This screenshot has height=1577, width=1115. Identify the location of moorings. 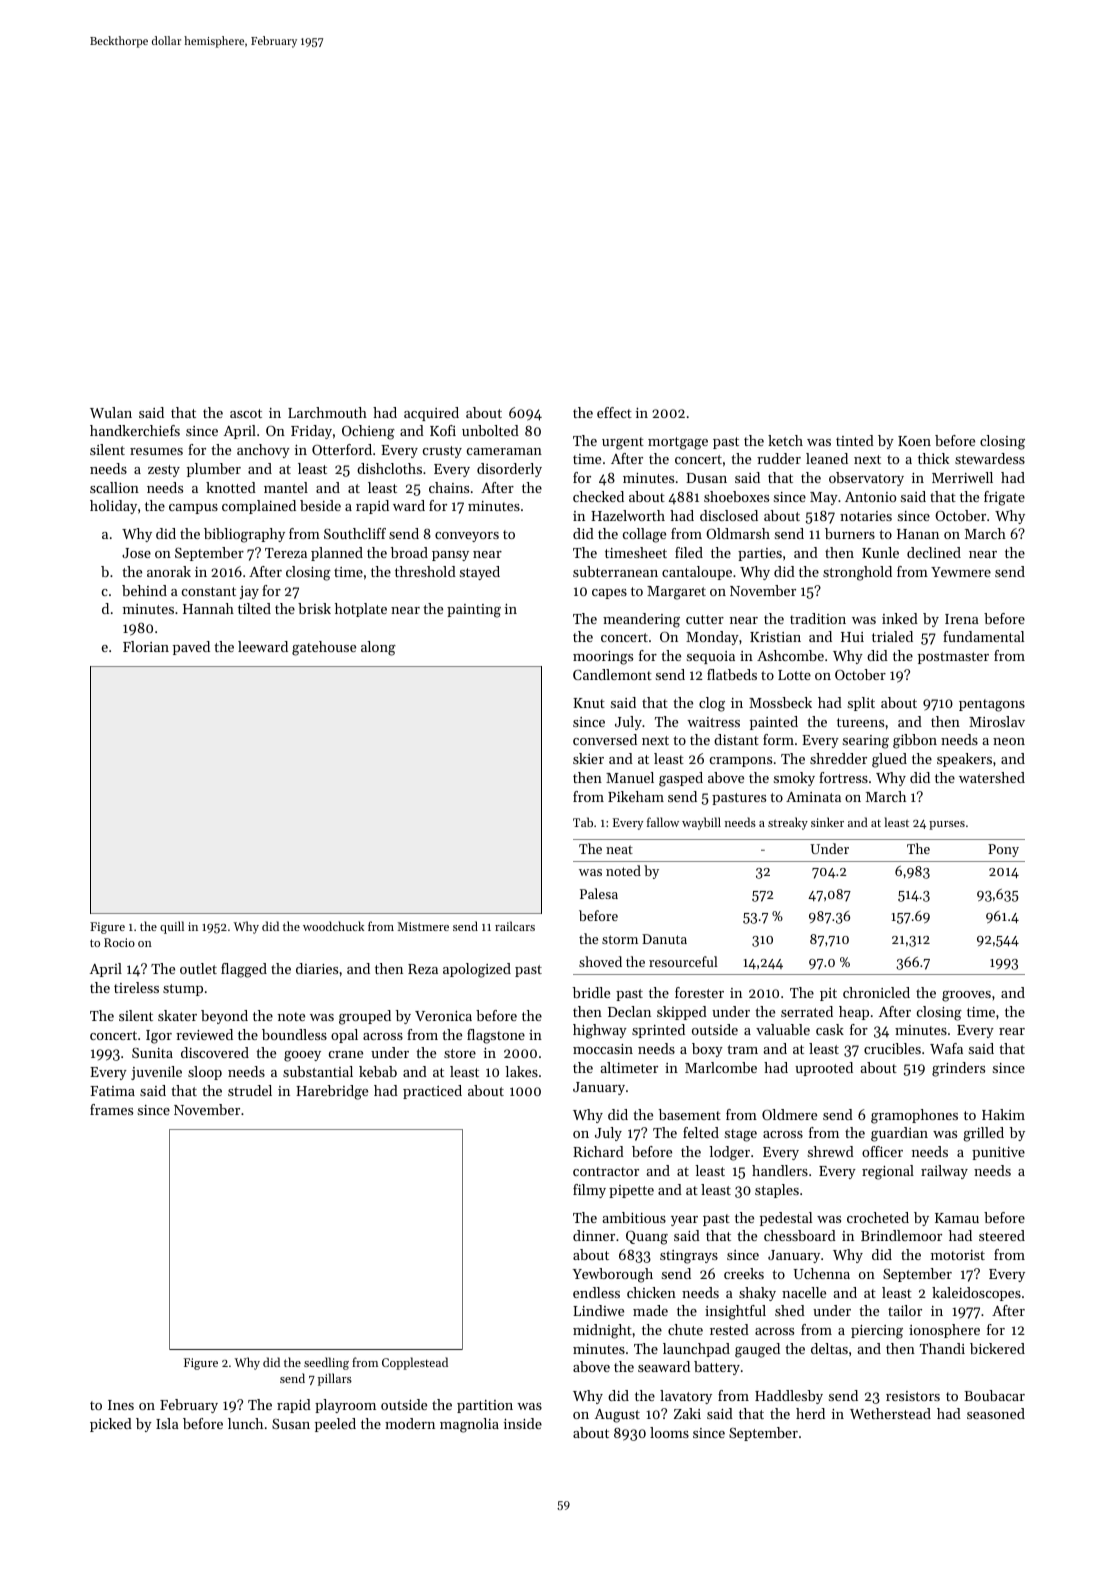
(603, 658).
